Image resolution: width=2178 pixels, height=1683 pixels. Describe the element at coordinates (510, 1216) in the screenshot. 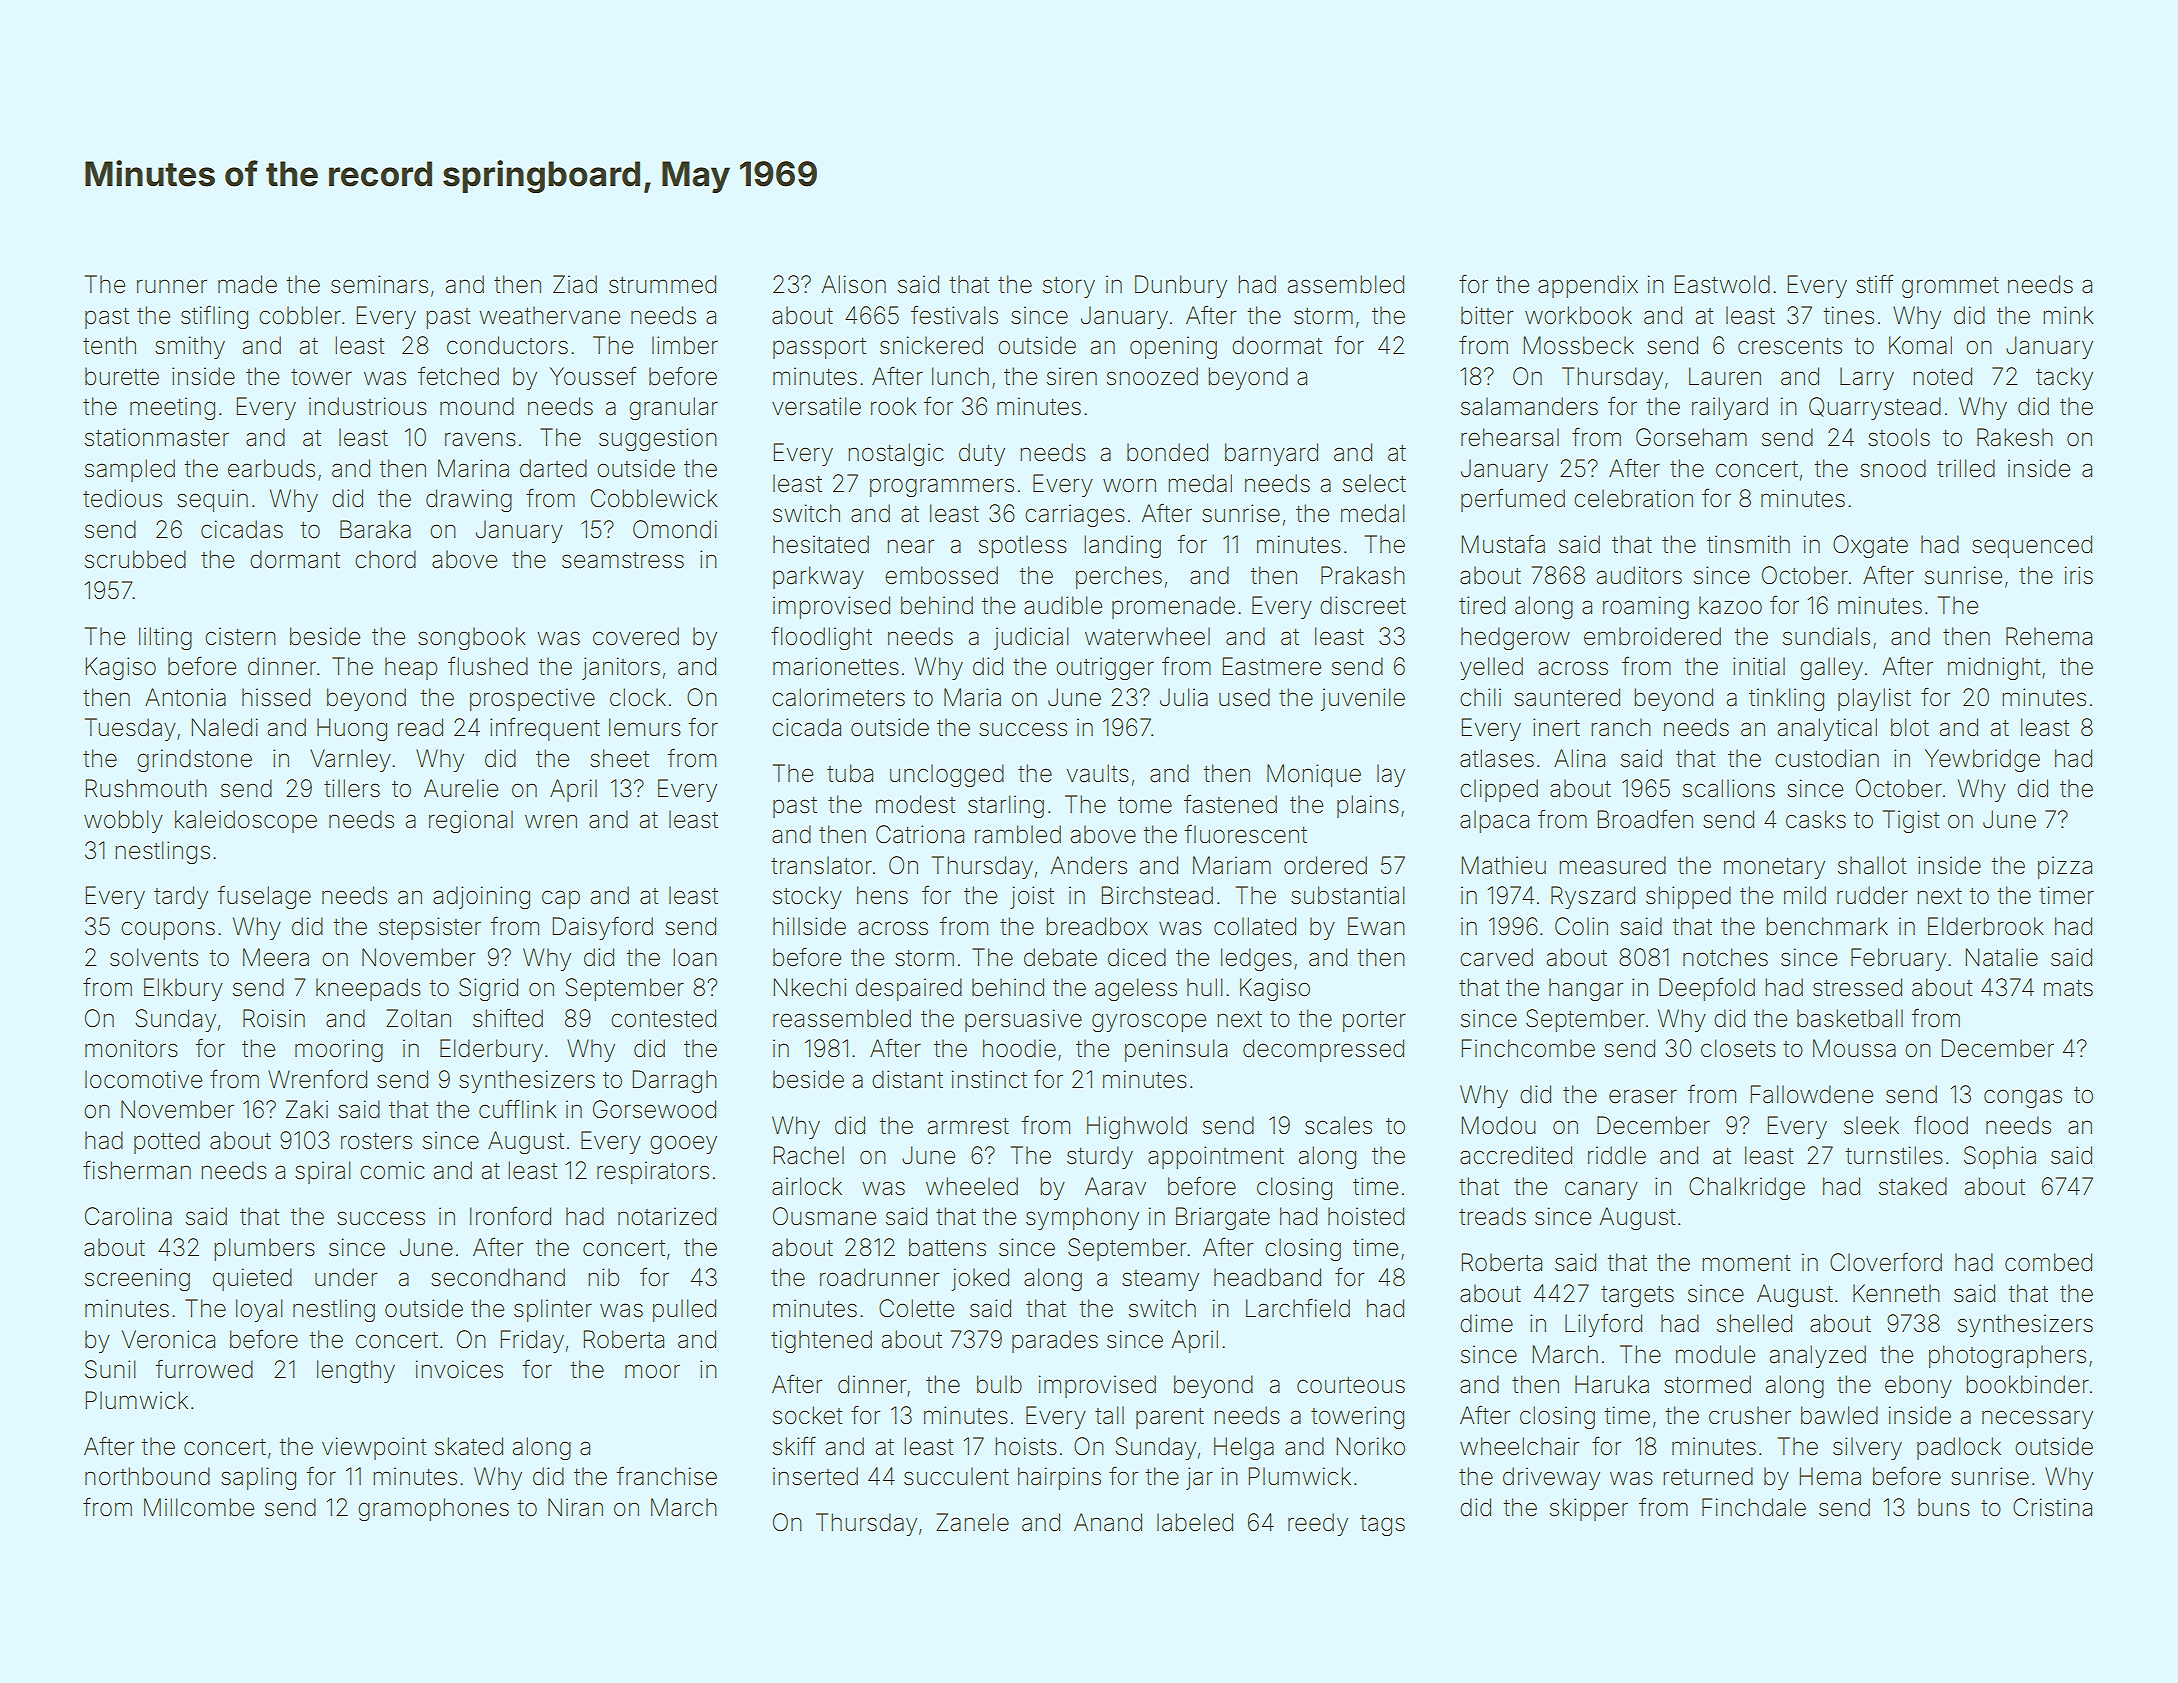

I see `Ironford` at that location.
